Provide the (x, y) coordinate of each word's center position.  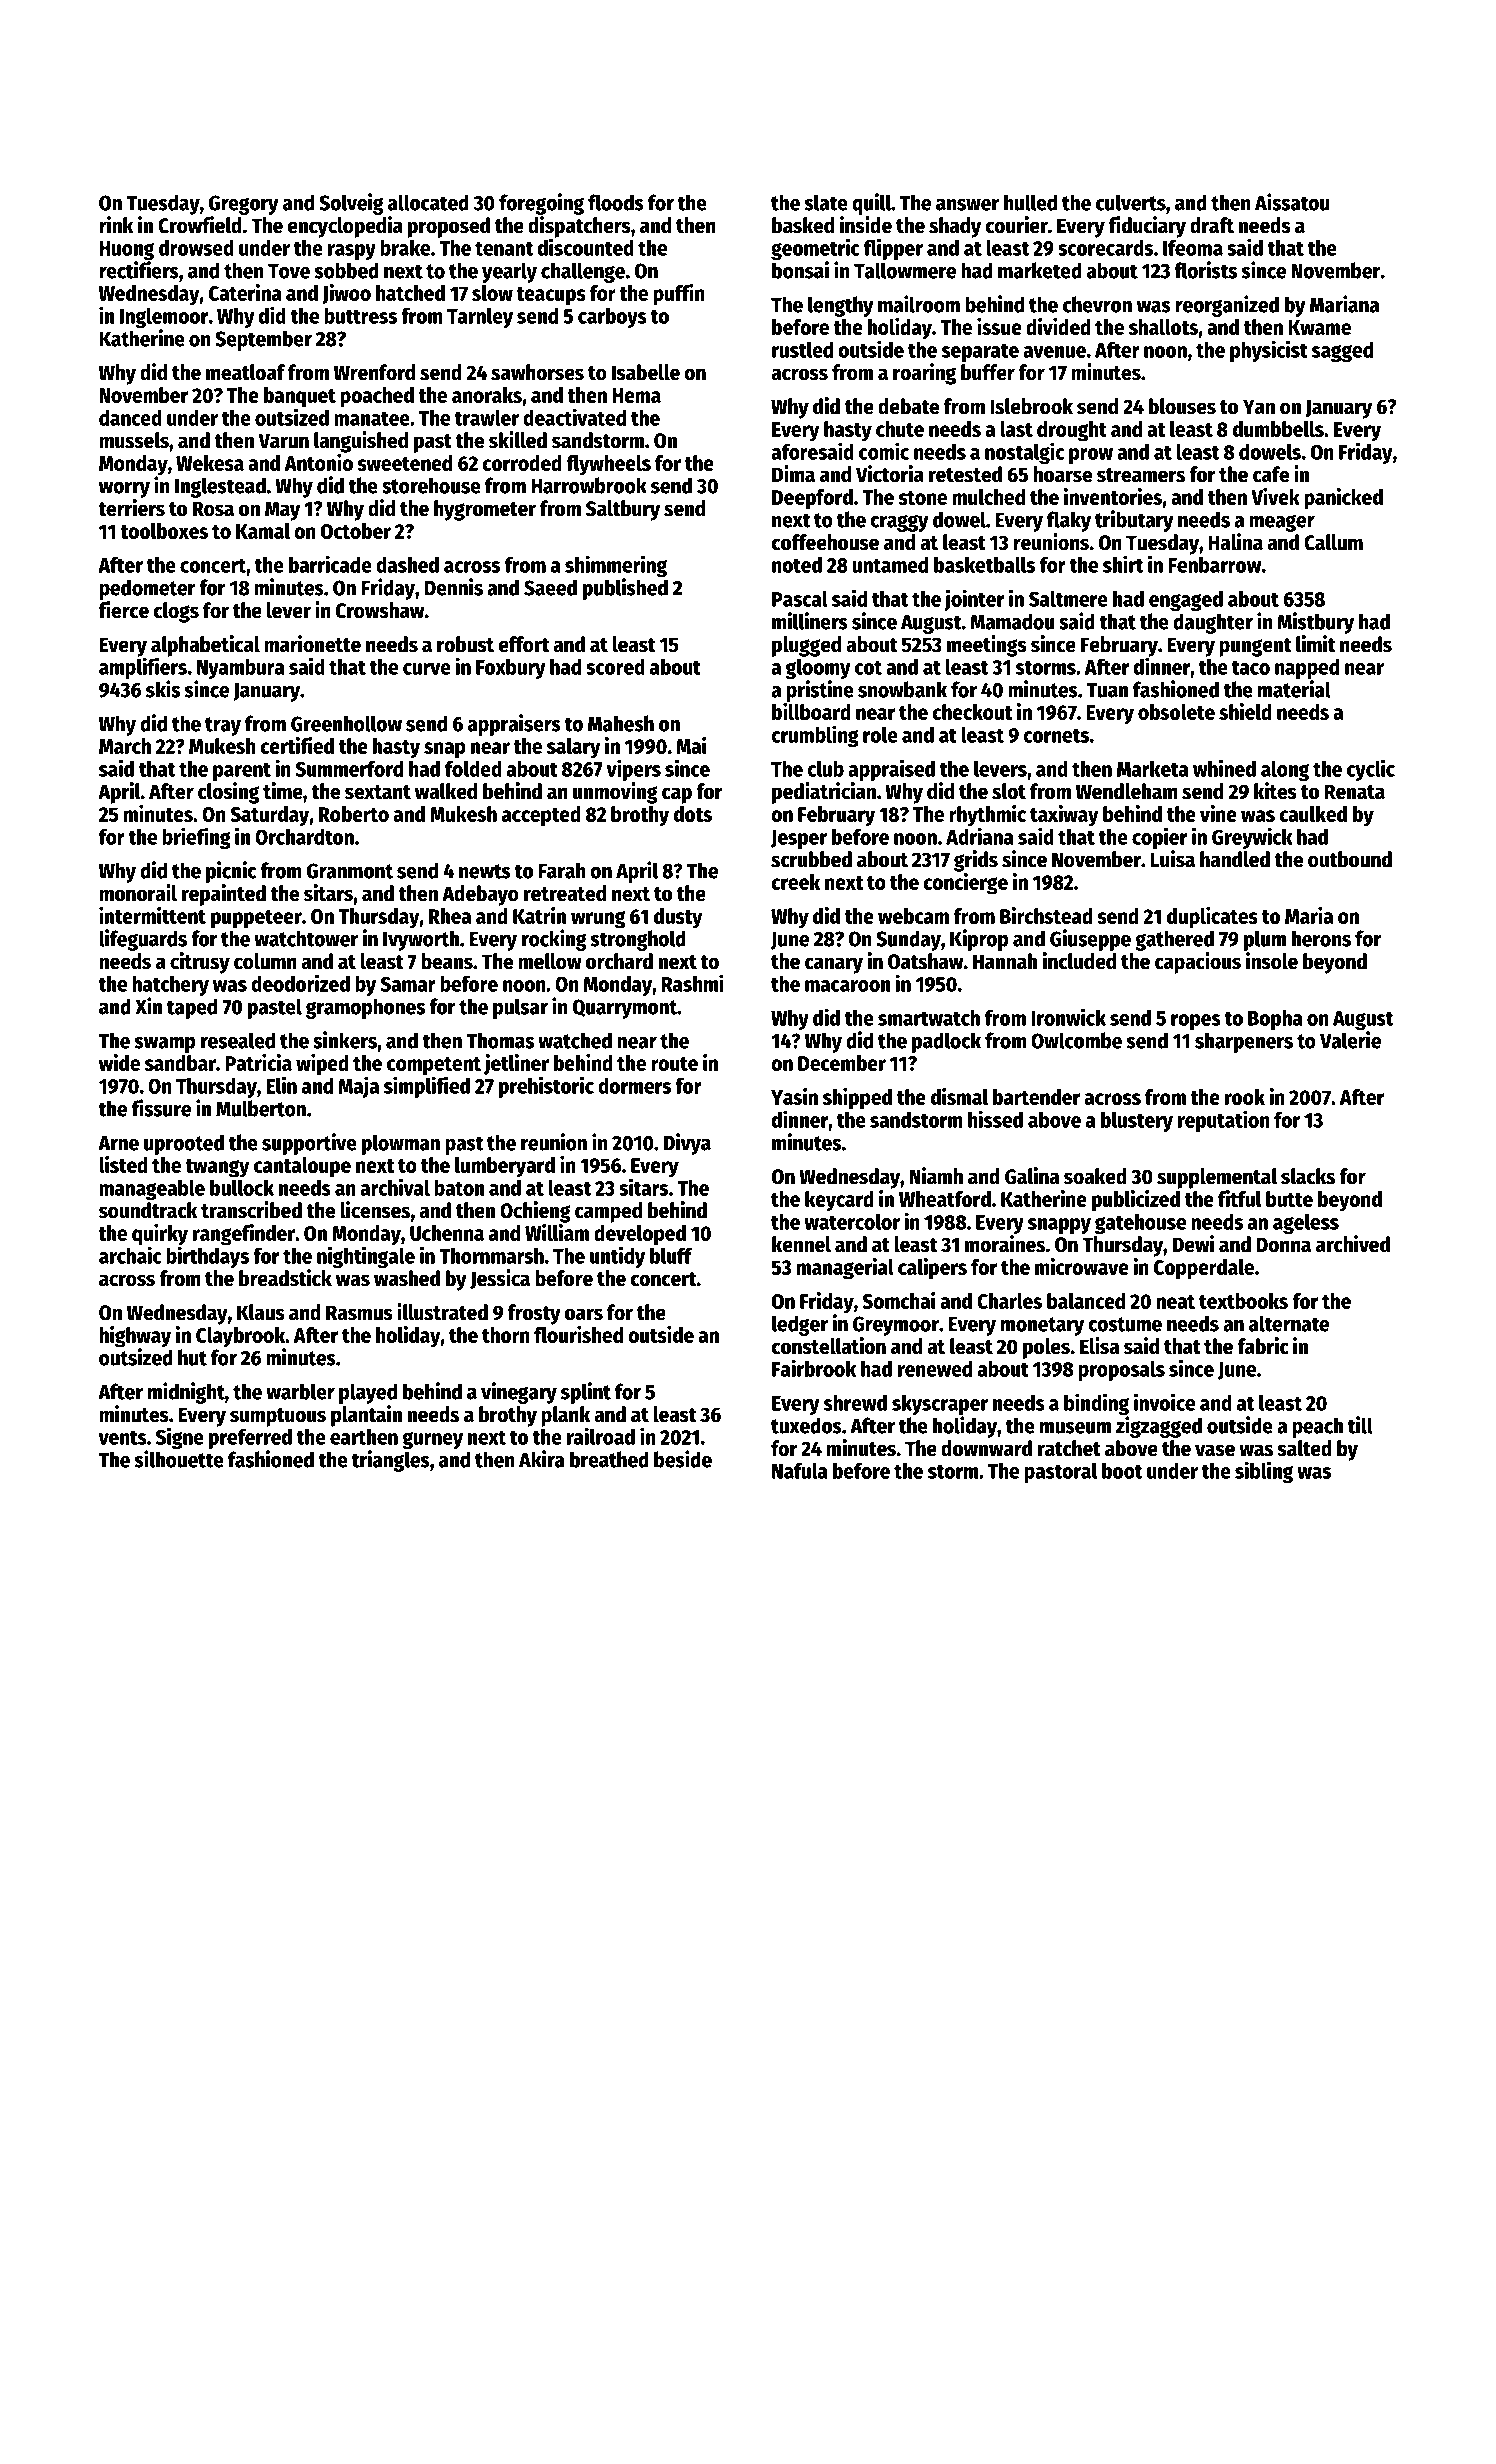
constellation (828, 1346)
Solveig (351, 204)
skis (163, 689)
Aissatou (1292, 202)
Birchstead (1046, 915)
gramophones (365, 1008)
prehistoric (546, 1087)
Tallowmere (905, 270)
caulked (1313, 814)
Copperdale (1204, 1269)
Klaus (261, 1312)
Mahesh (621, 723)
